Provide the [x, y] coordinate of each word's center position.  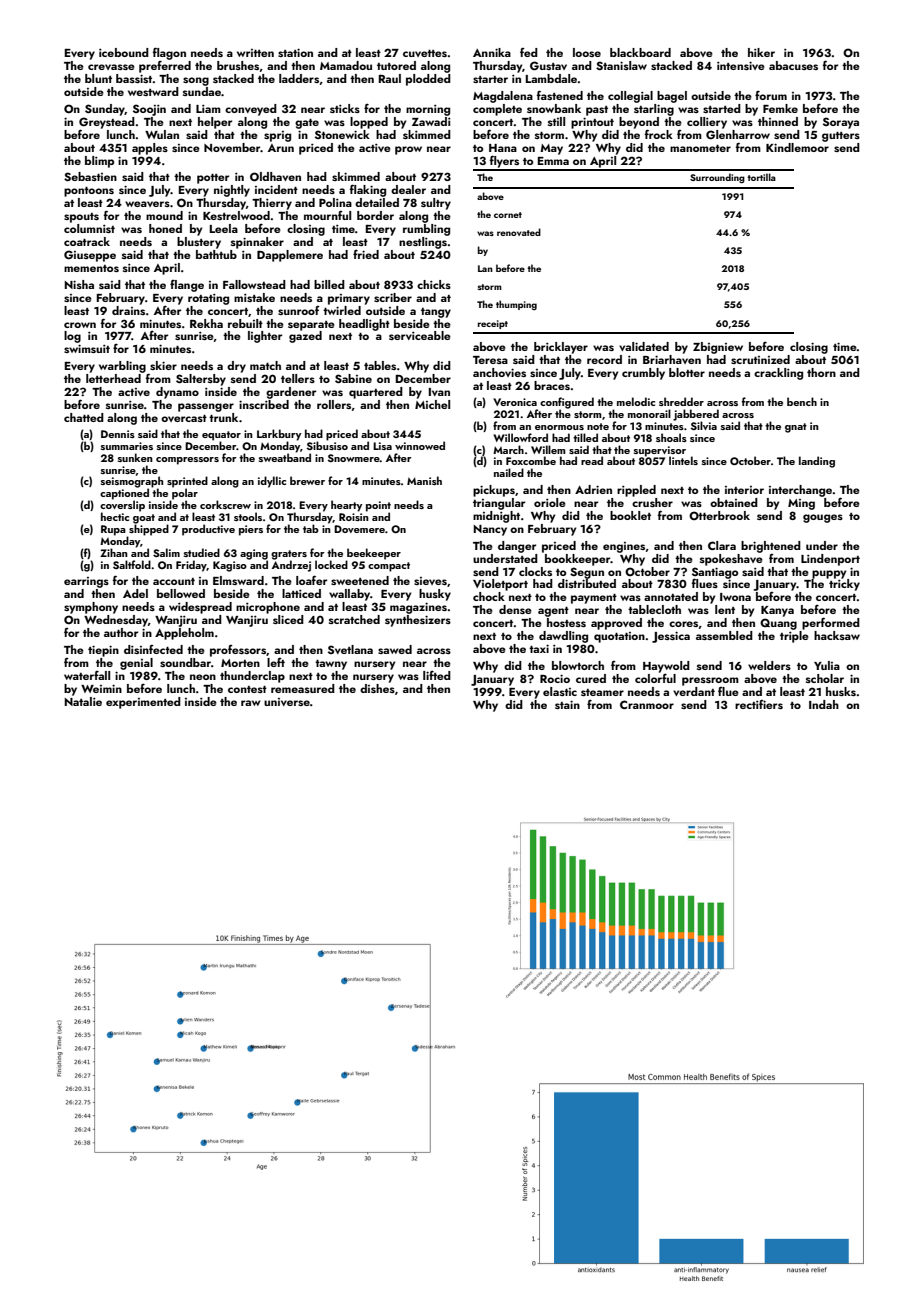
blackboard [640, 52]
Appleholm [184, 634]
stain [567, 704]
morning [428, 110]
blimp [99, 162]
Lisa [382, 446]
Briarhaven [672, 359]
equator [221, 436]
